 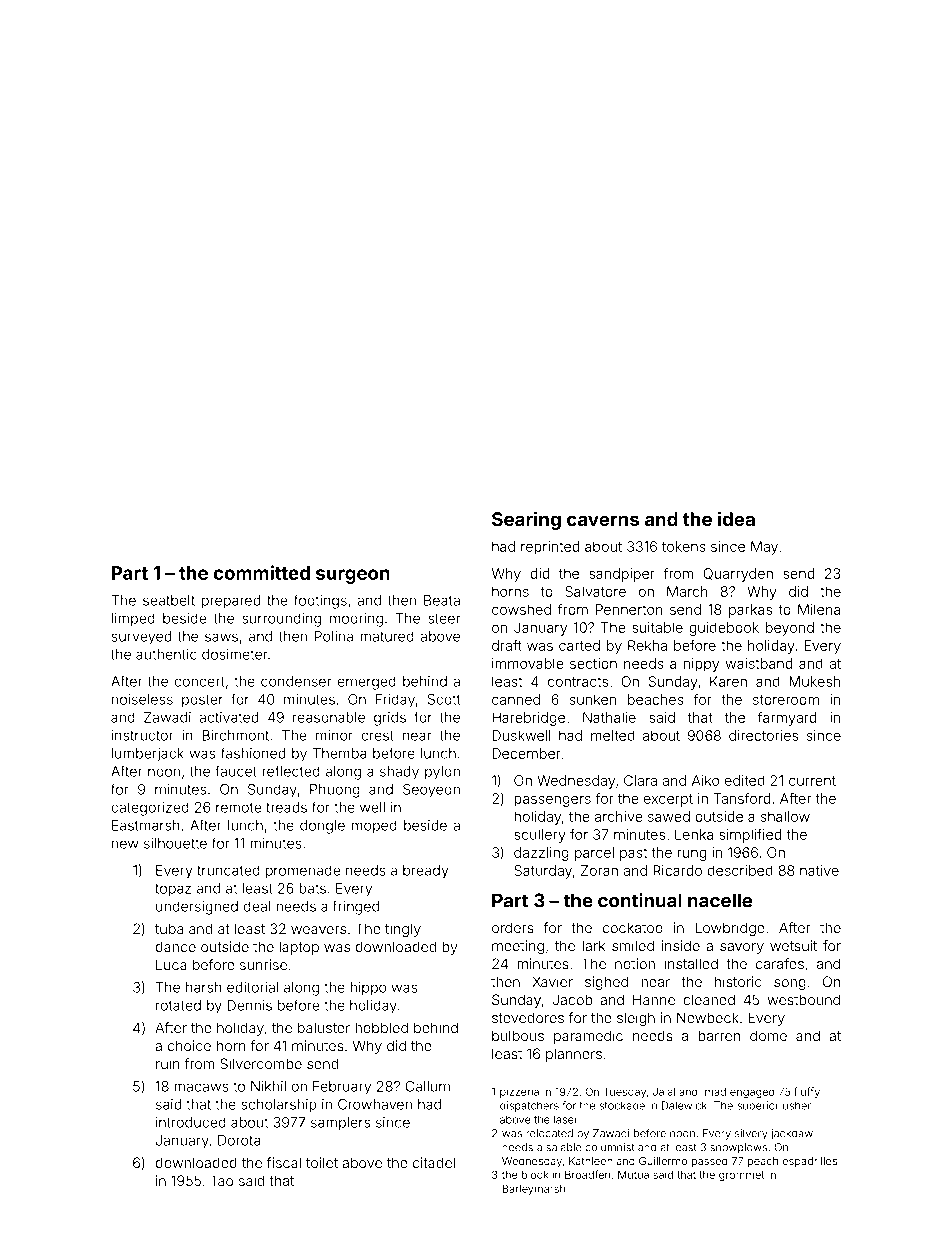 I want to click on inside, so click(x=681, y=945).
